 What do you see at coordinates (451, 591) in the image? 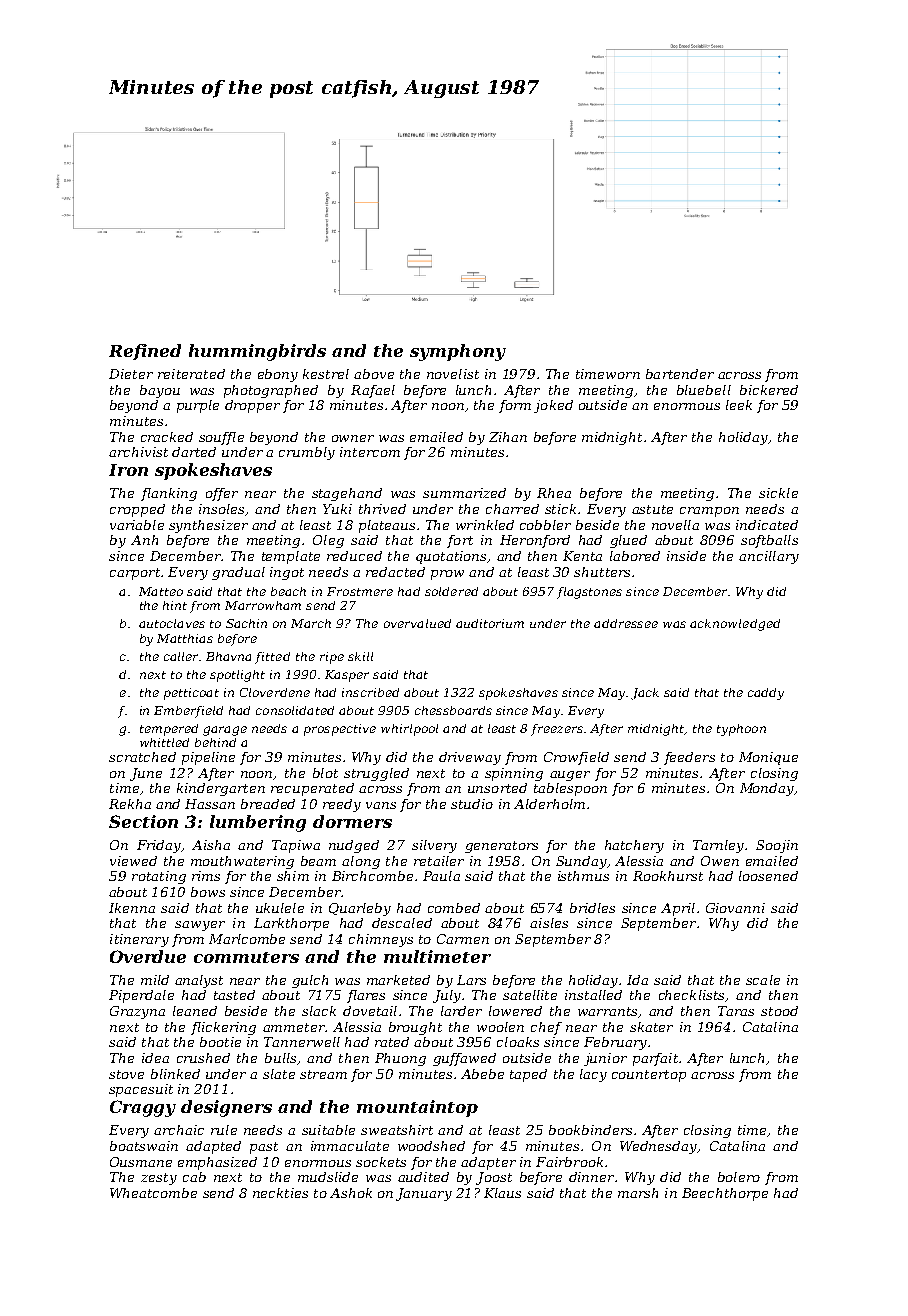
I see `soldered` at bounding box center [451, 591].
